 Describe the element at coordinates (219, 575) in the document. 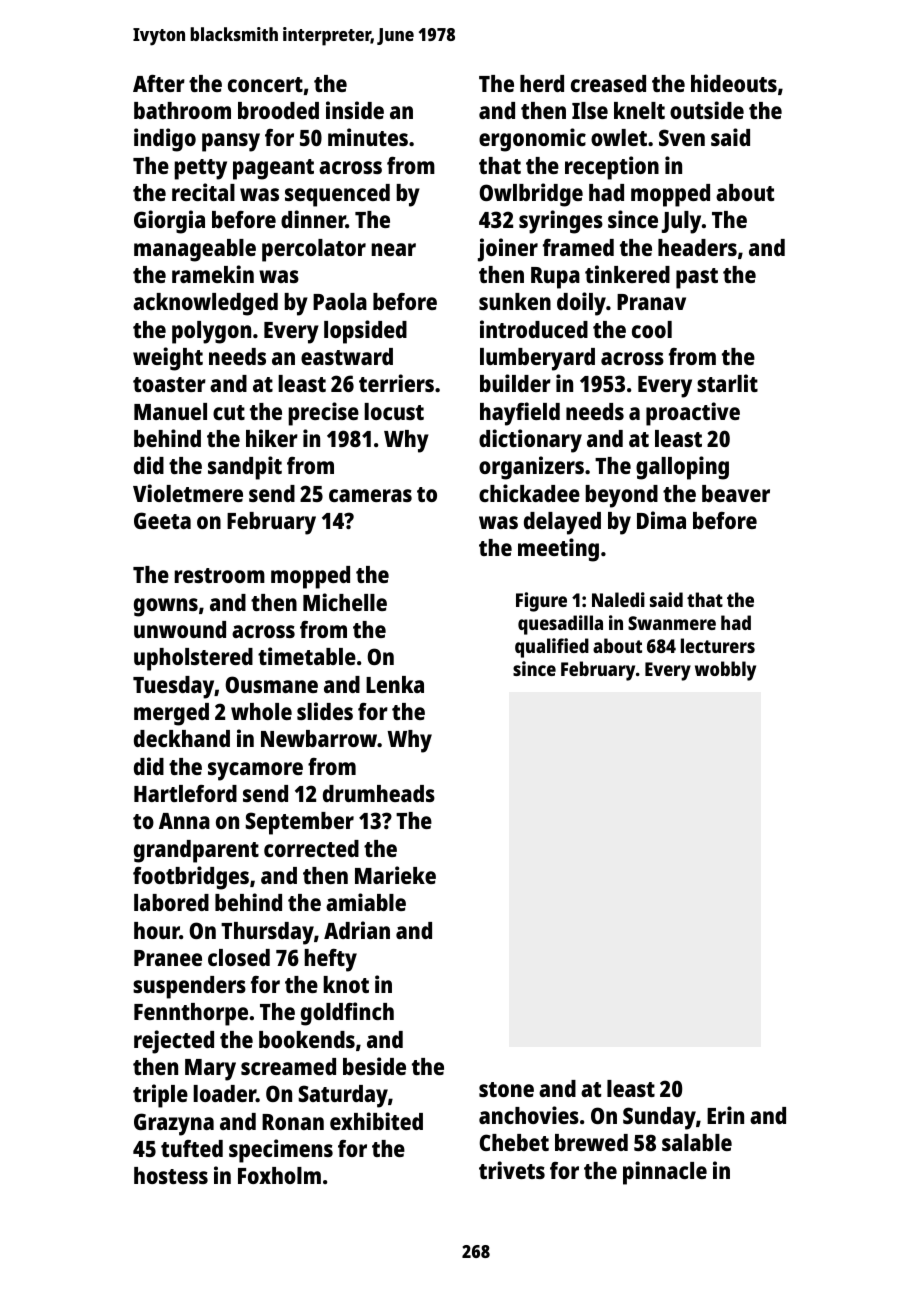

I see `restroom` at that location.
